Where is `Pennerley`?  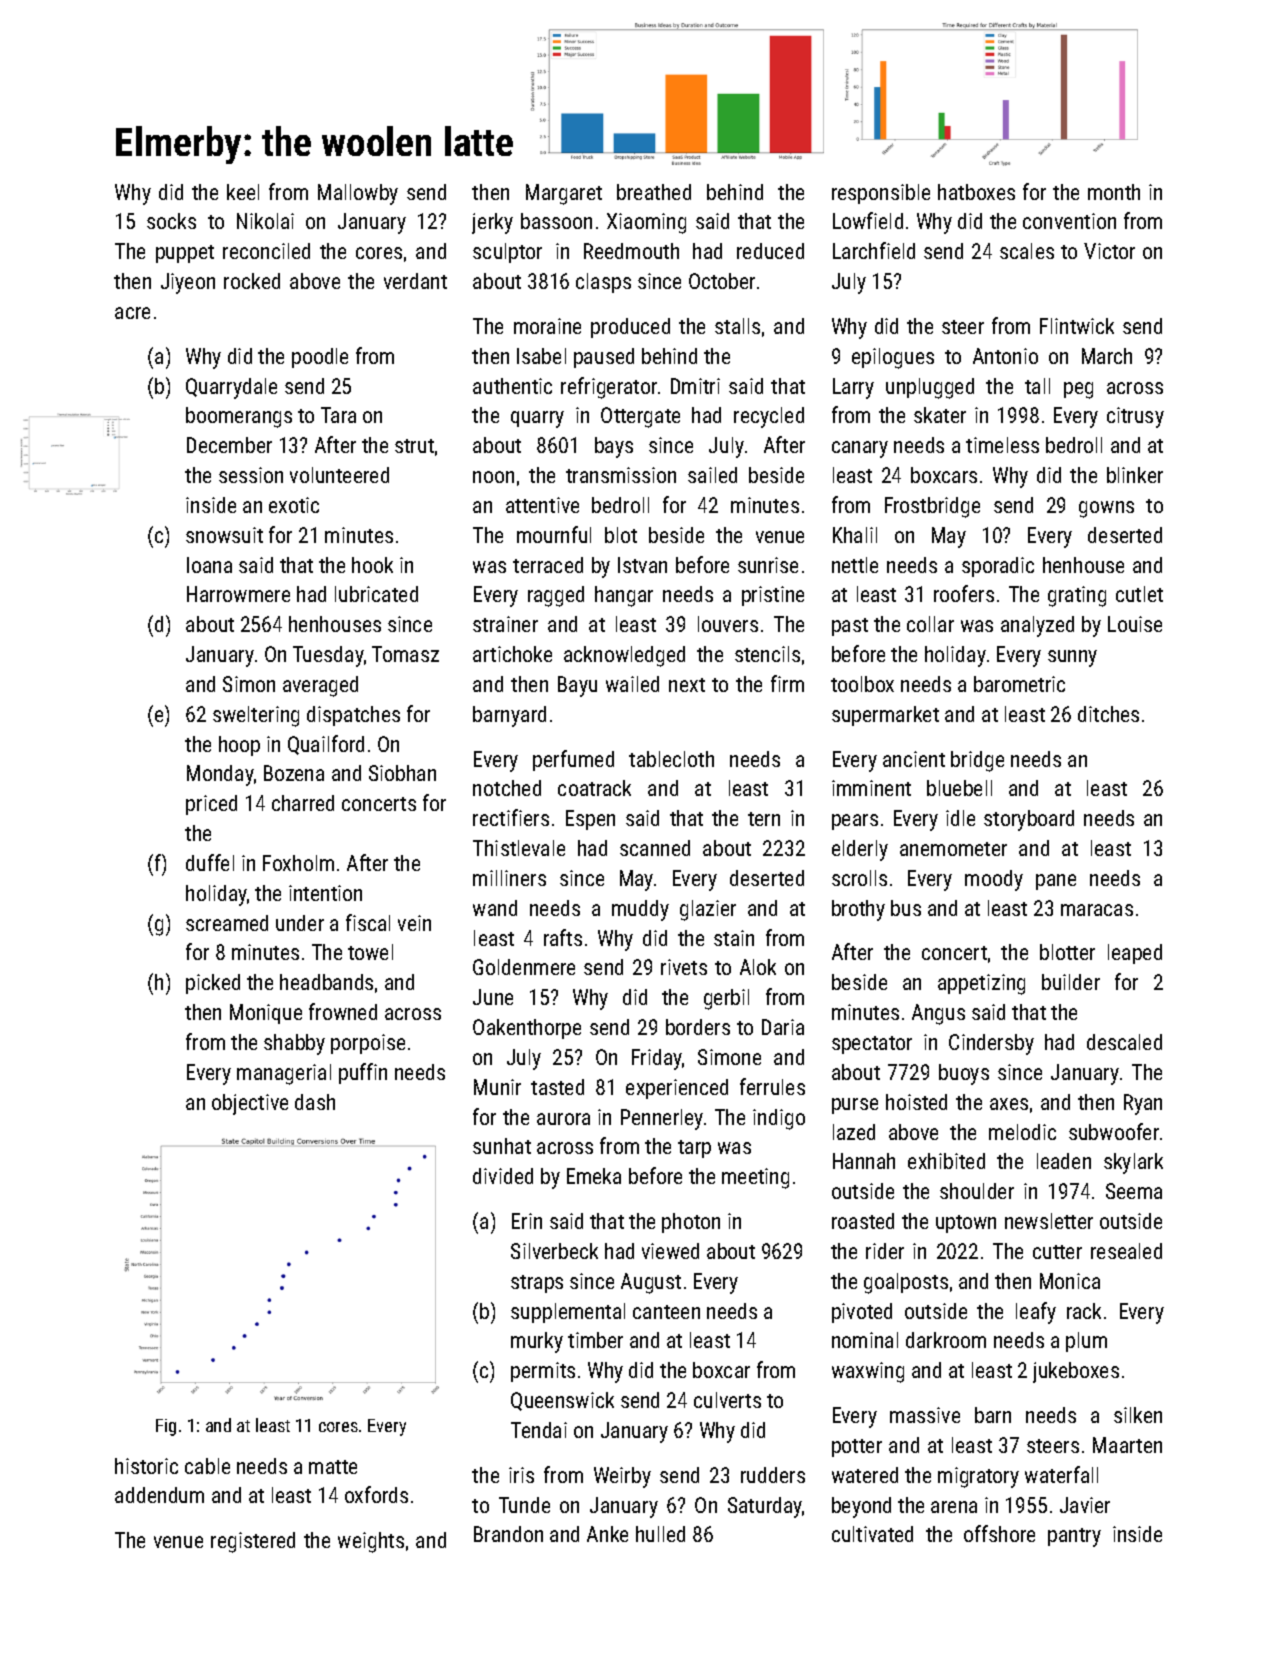
Pennerley is located at coordinates (662, 1119).
